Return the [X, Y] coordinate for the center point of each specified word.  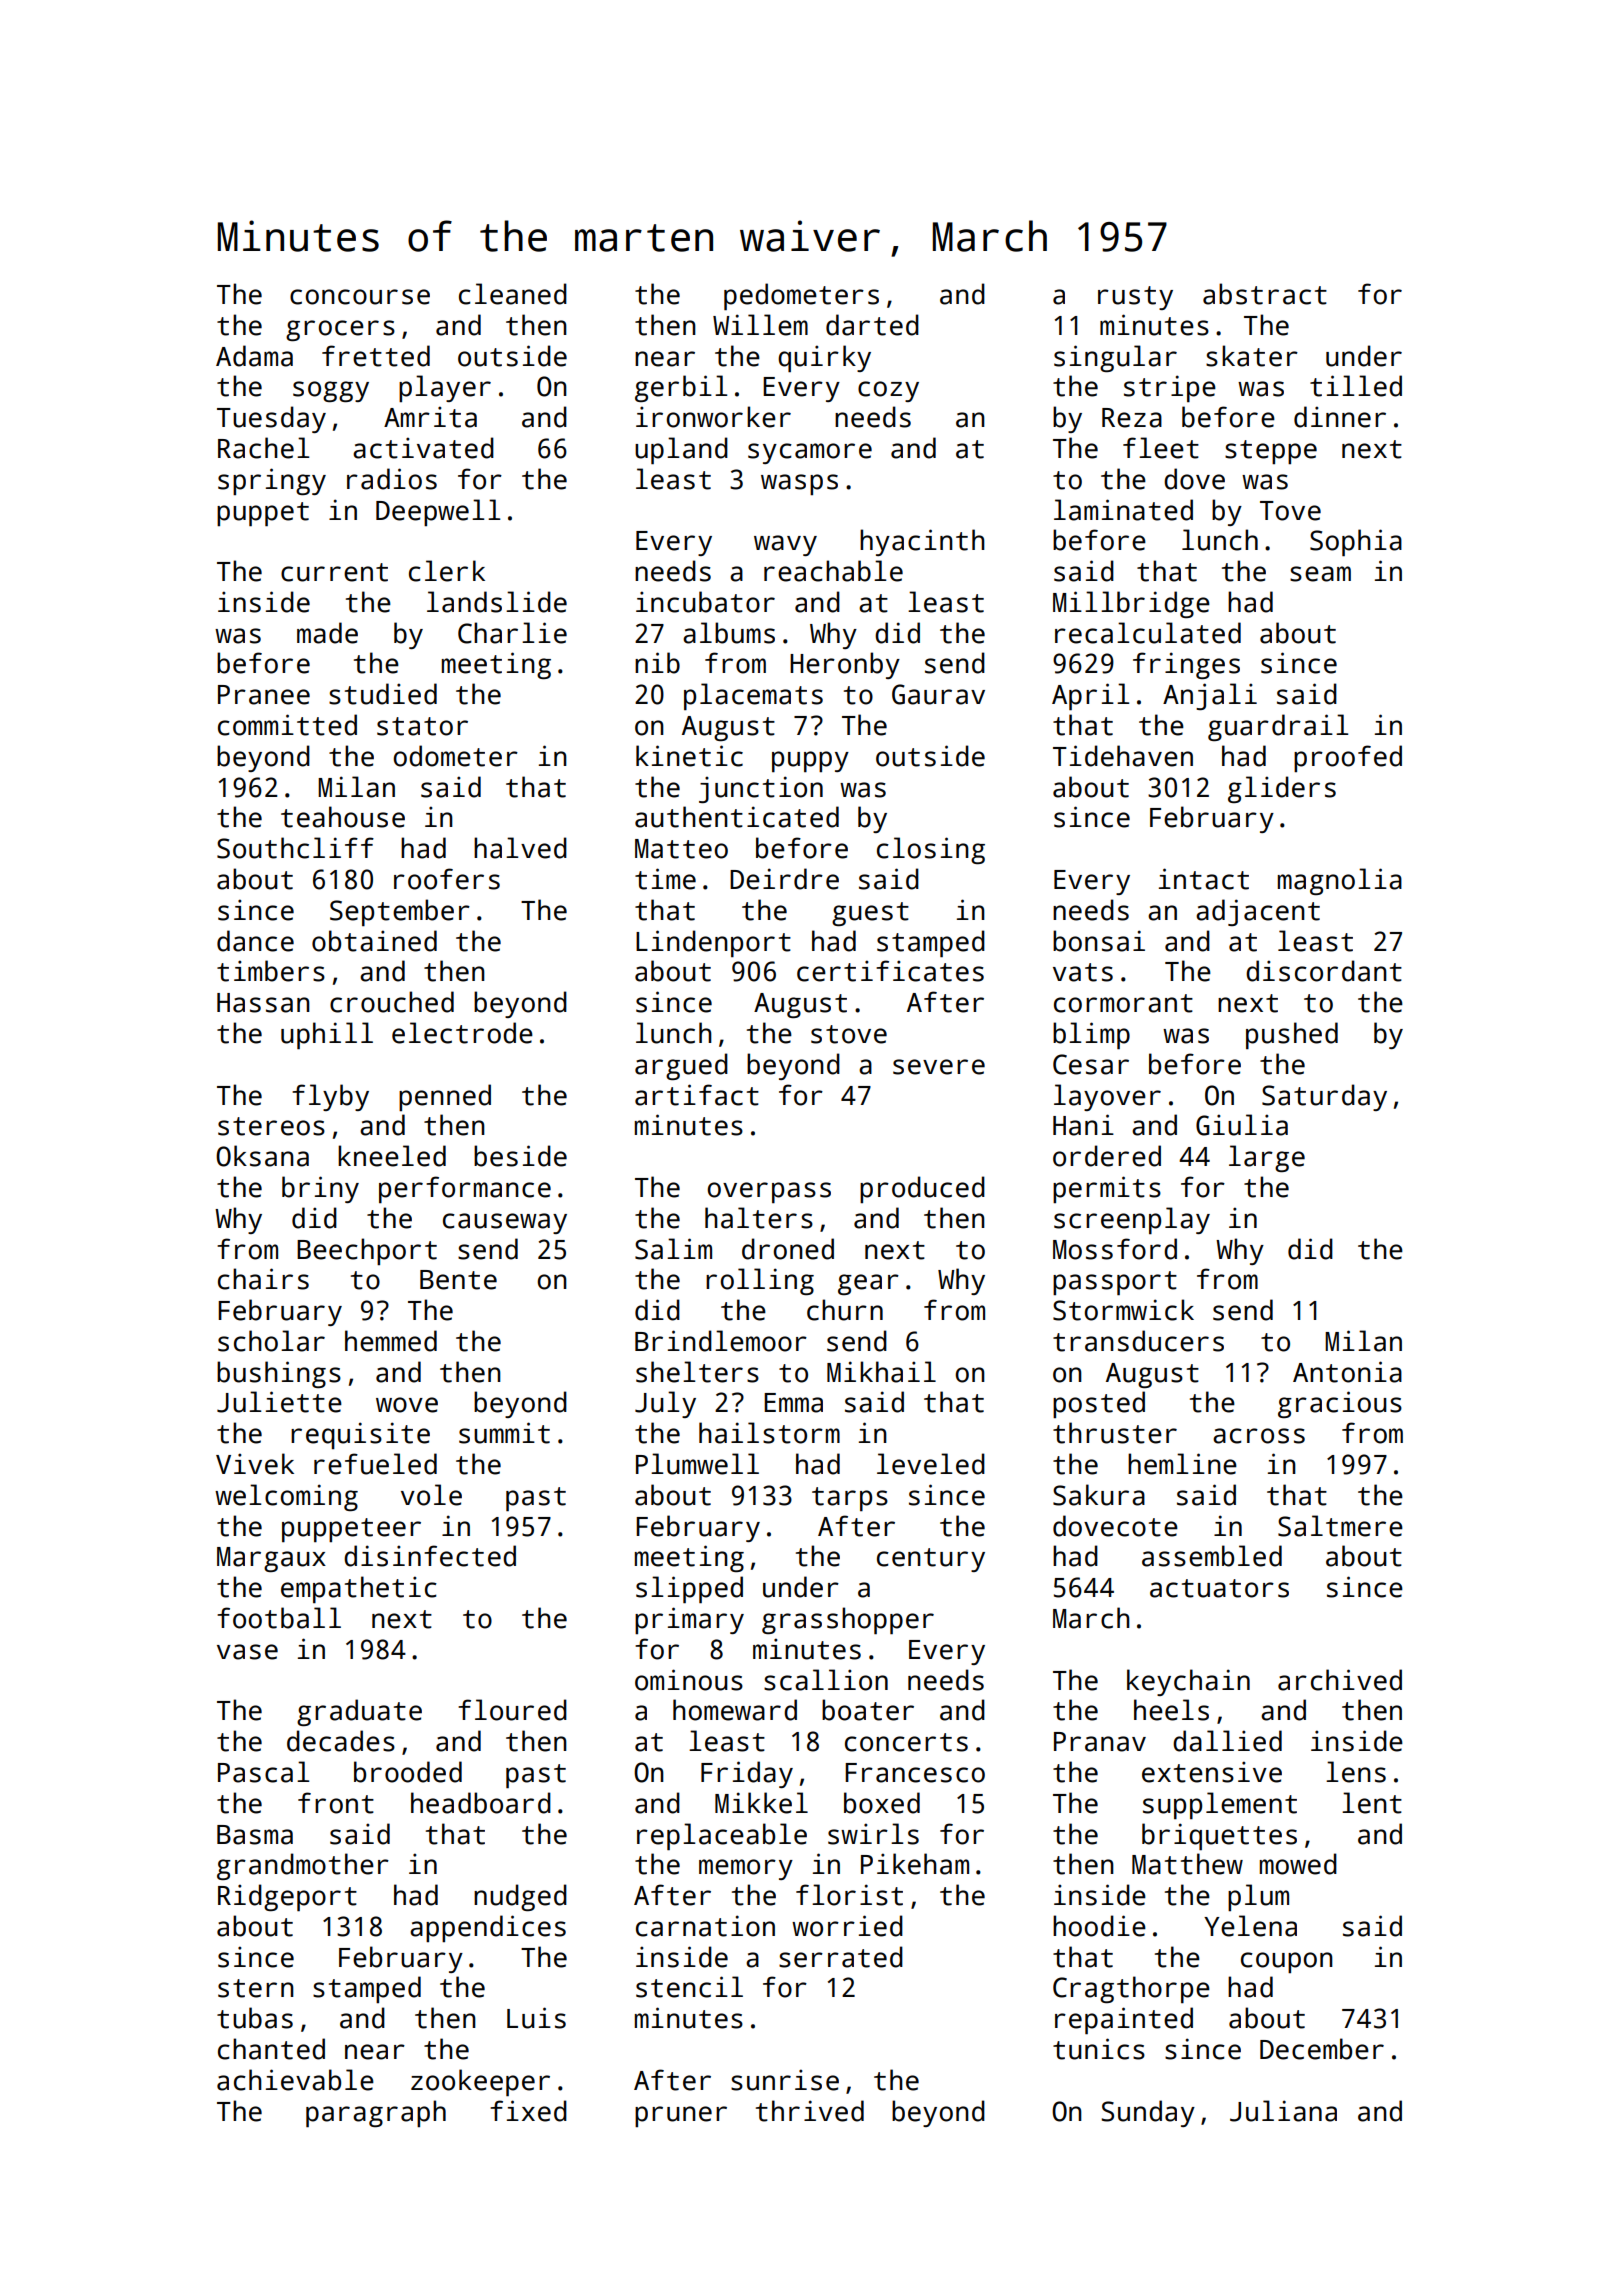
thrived [810, 2111]
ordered [1107, 1156]
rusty [1135, 298]
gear [868, 1284]
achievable [295, 2080]
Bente [458, 1280]
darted [872, 325]
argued [681, 1066]
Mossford [1115, 1249]
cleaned [513, 294]
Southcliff [295, 848]
